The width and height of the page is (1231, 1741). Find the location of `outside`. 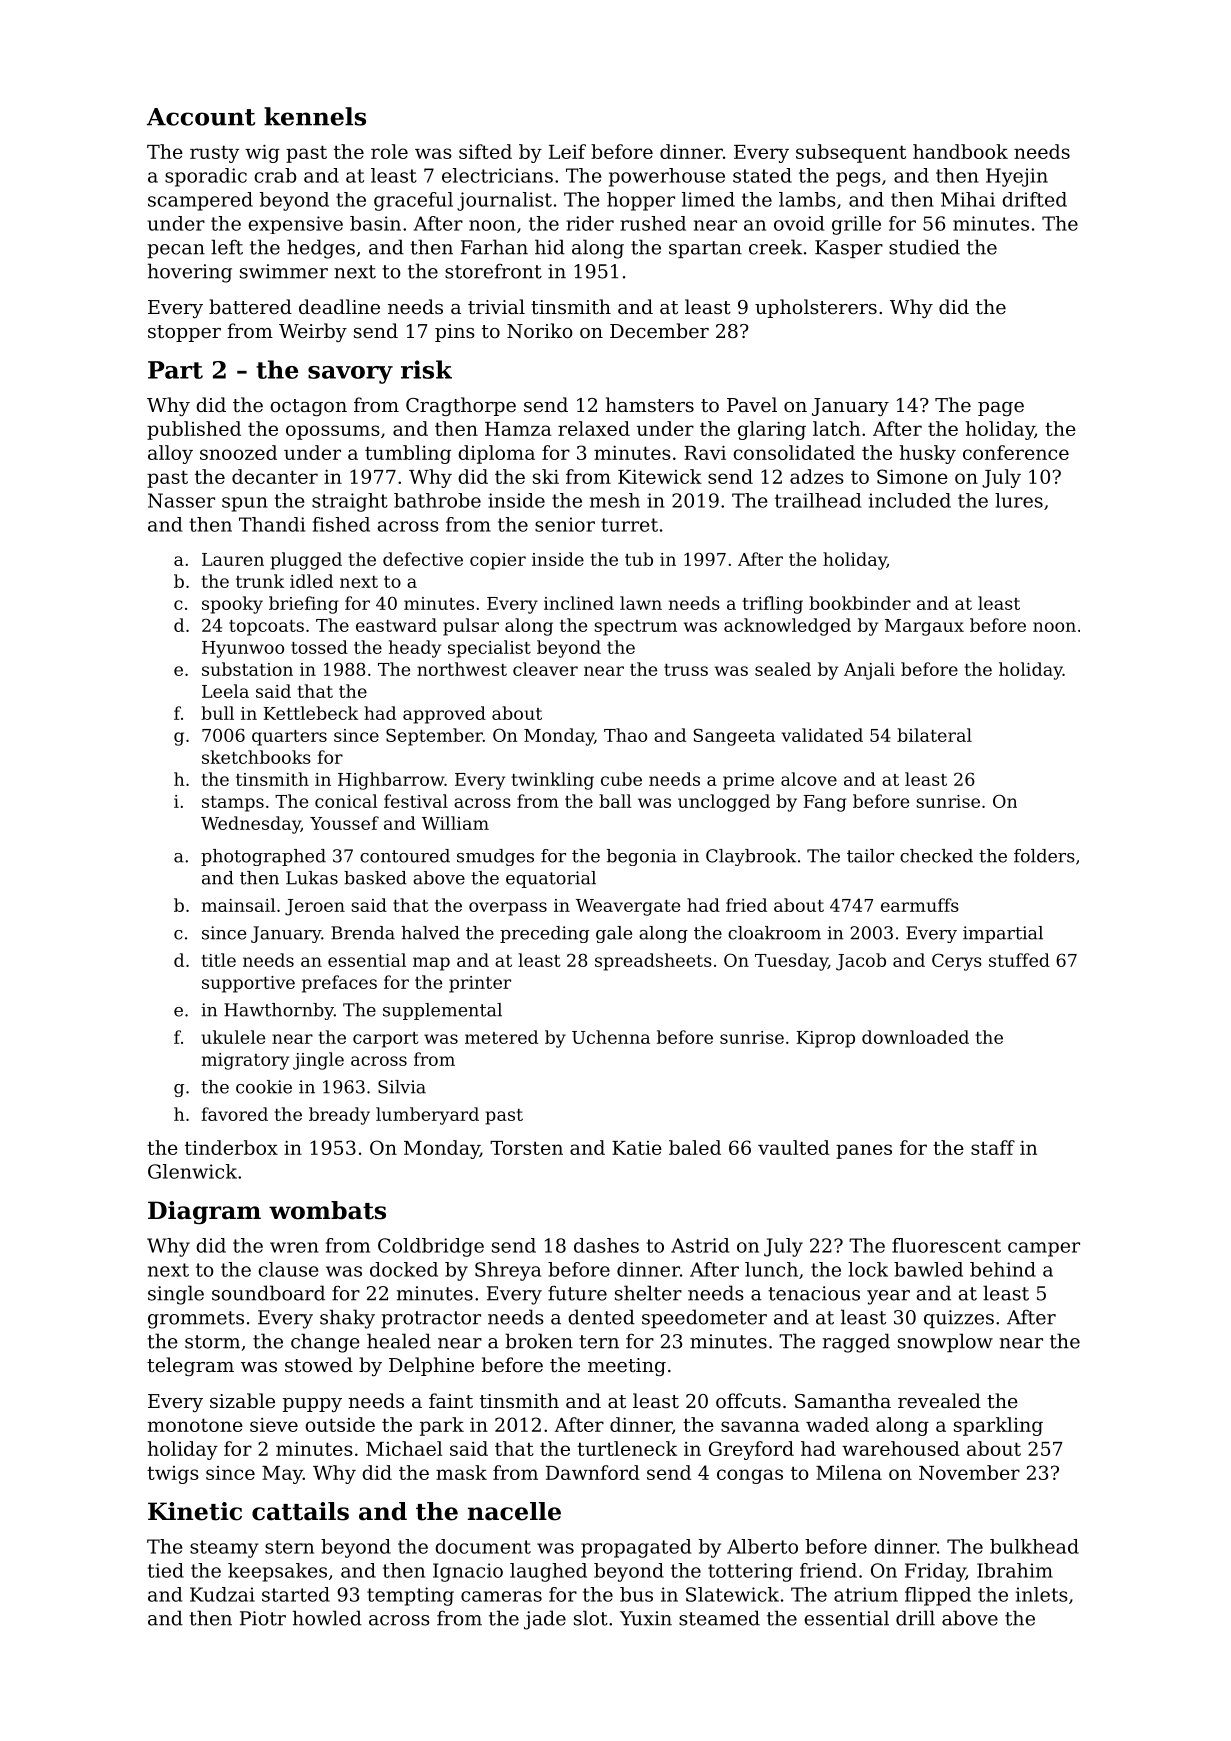

outside is located at coordinates (340, 1424).
